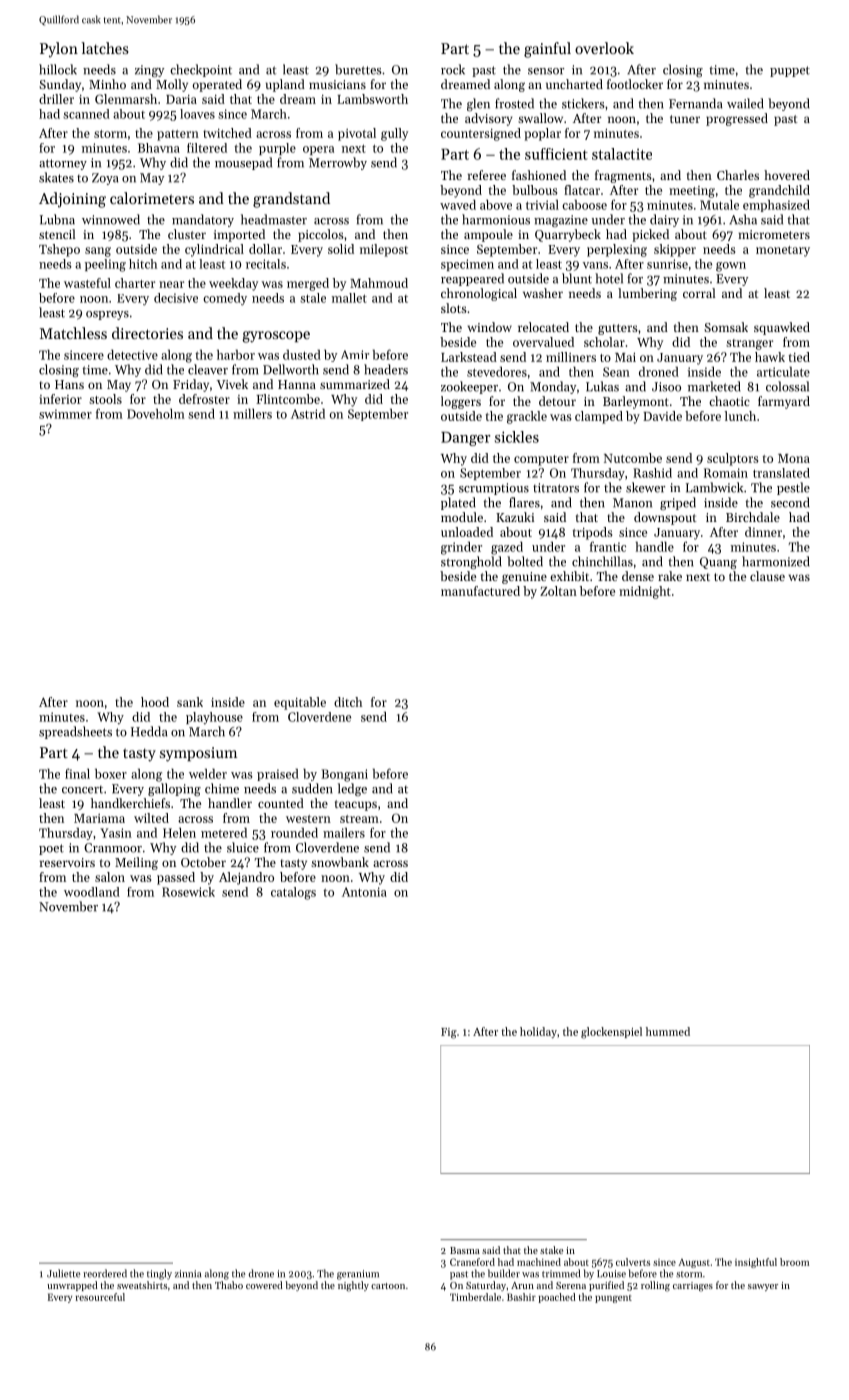 This image has height=1400, width=849. Describe the element at coordinates (388, 1286) in the image. I see `cartoon` at that location.
